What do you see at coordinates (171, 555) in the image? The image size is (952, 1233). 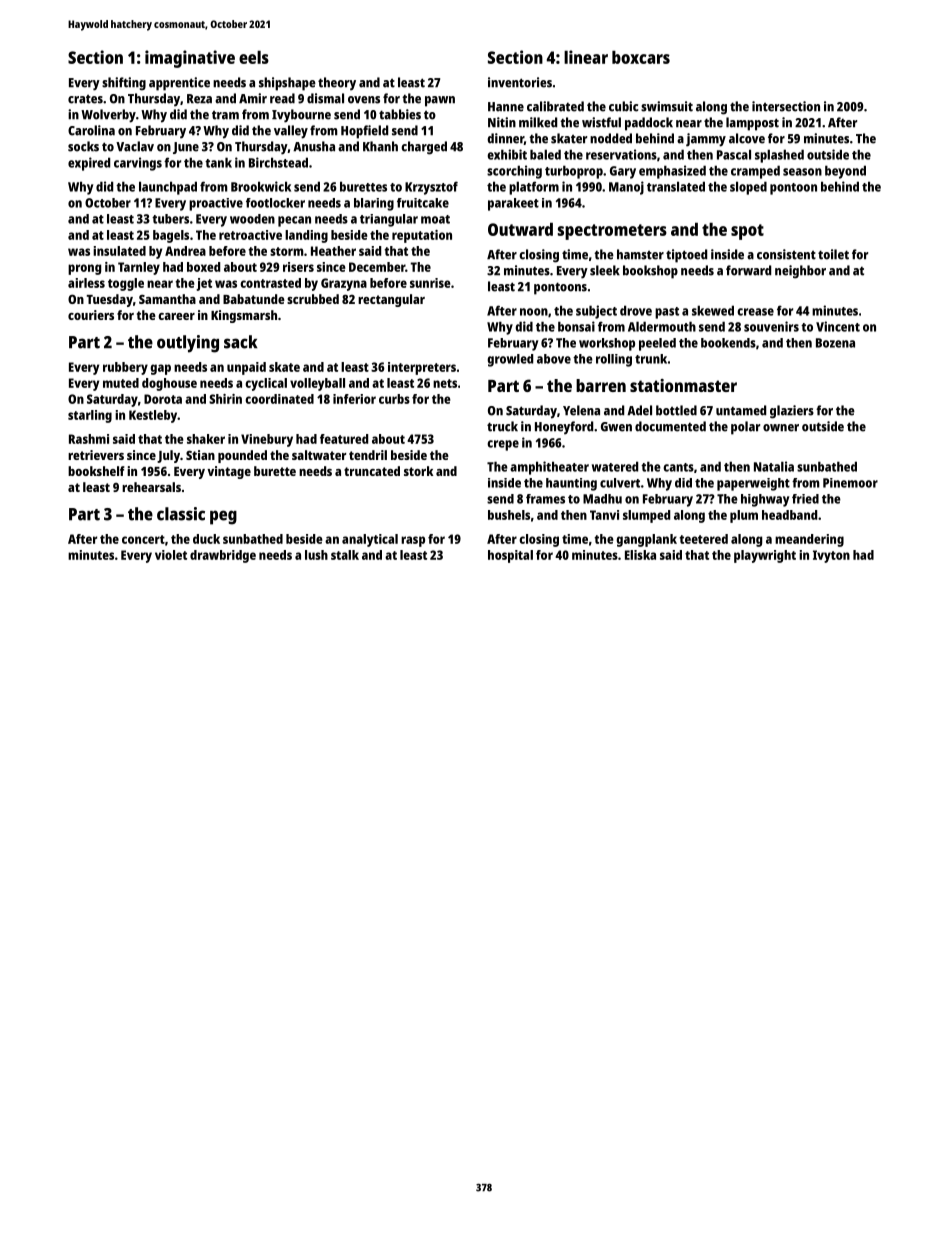 I see `violet` at bounding box center [171, 555].
